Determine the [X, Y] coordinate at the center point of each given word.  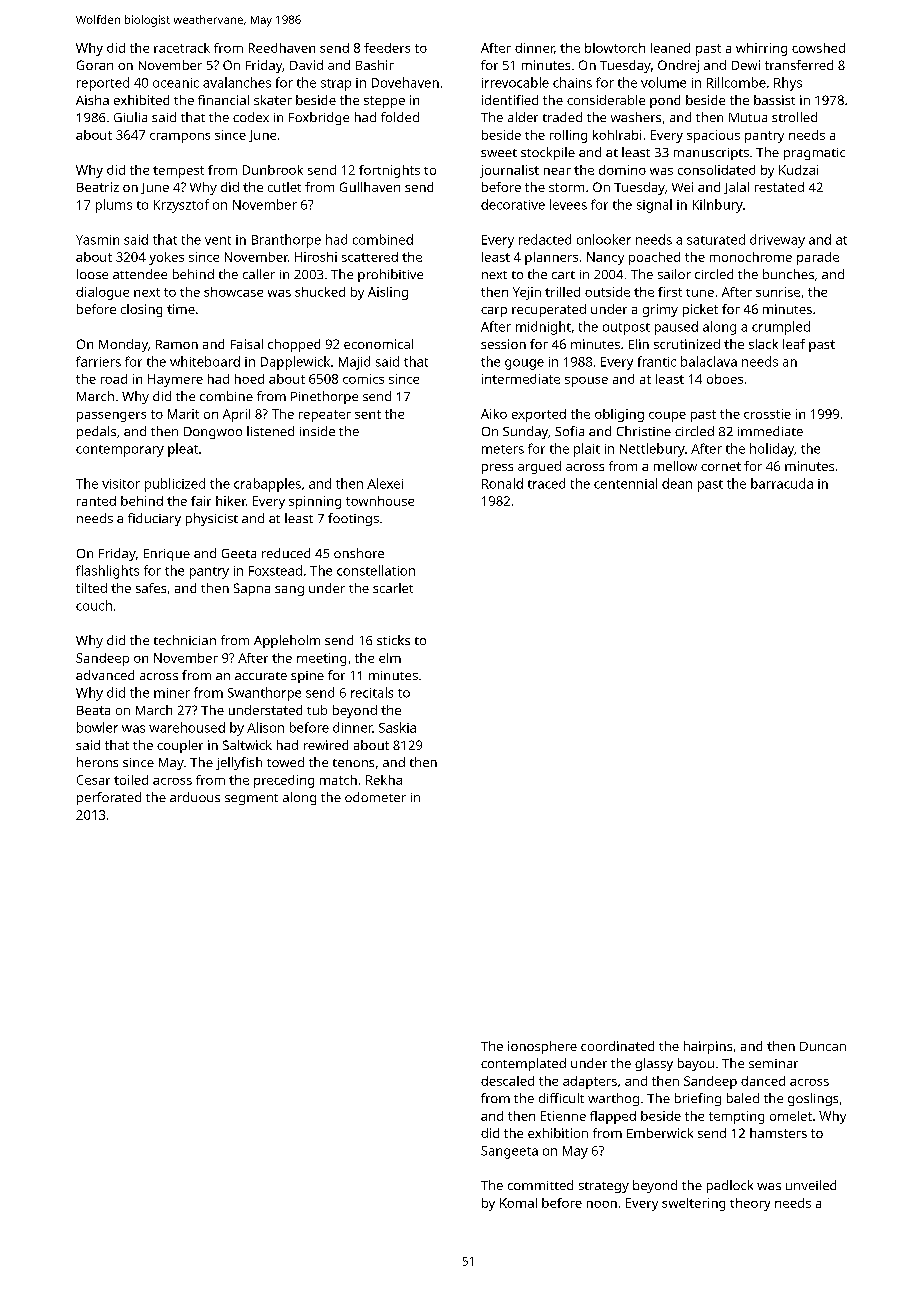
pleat [183, 450]
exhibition [558, 1133]
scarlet [393, 588]
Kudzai [798, 170]
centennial [625, 483]
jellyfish [239, 763]
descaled [507, 1081]
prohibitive [390, 275]
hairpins [708, 1047]
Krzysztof [181, 206]
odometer [375, 797]
